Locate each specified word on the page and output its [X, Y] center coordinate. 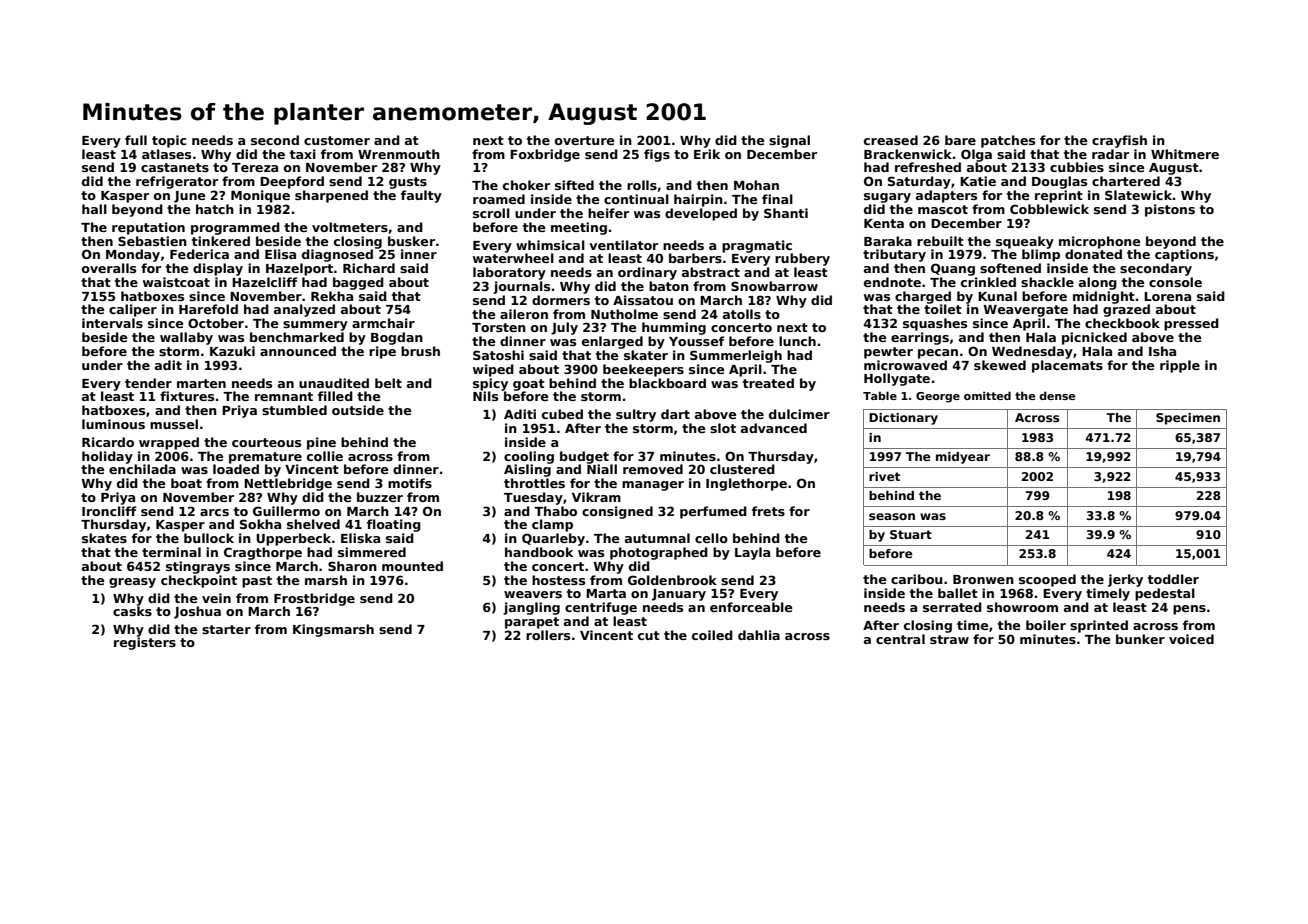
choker [526, 185]
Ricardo [108, 442]
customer [337, 140]
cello [711, 538]
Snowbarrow [774, 286]
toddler [1173, 579]
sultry [636, 415]
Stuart [911, 534]
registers [145, 643]
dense [1057, 395]
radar [1110, 154]
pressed [1191, 324]
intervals [112, 323]
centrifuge [601, 608]
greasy [132, 583]
